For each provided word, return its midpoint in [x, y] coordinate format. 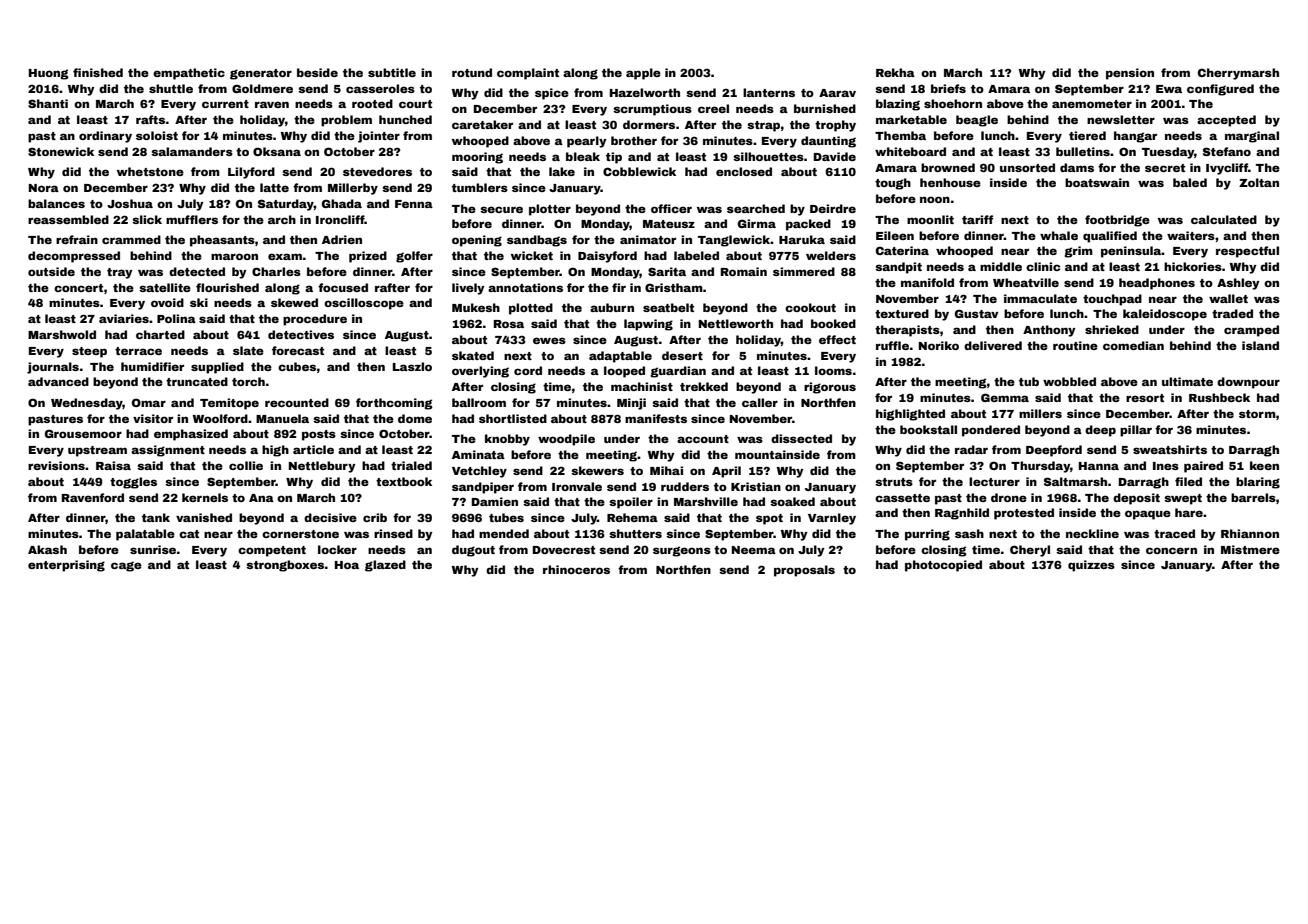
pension [1130, 74]
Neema [754, 550]
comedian [1133, 345]
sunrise [153, 549]
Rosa [509, 324]
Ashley [1238, 284]
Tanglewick [734, 241]
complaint [528, 74]
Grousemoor [83, 433]
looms [833, 370]
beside [317, 72]
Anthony [1049, 331]
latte [274, 187]
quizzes [1091, 566]
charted [160, 334]
